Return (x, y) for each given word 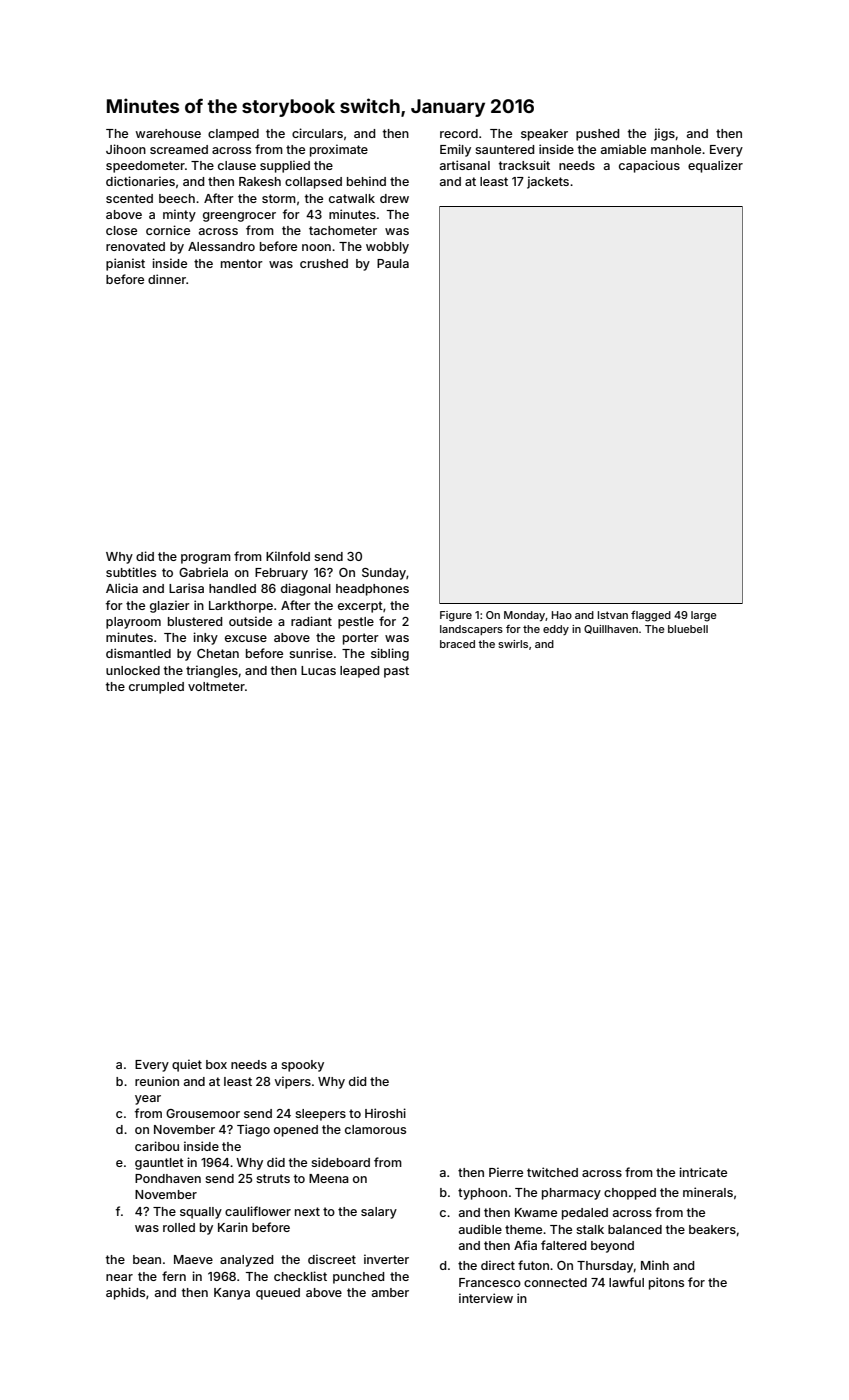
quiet (187, 1065)
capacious (649, 166)
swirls (513, 644)
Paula (393, 263)
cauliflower (258, 1211)
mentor (242, 263)
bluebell (688, 629)
